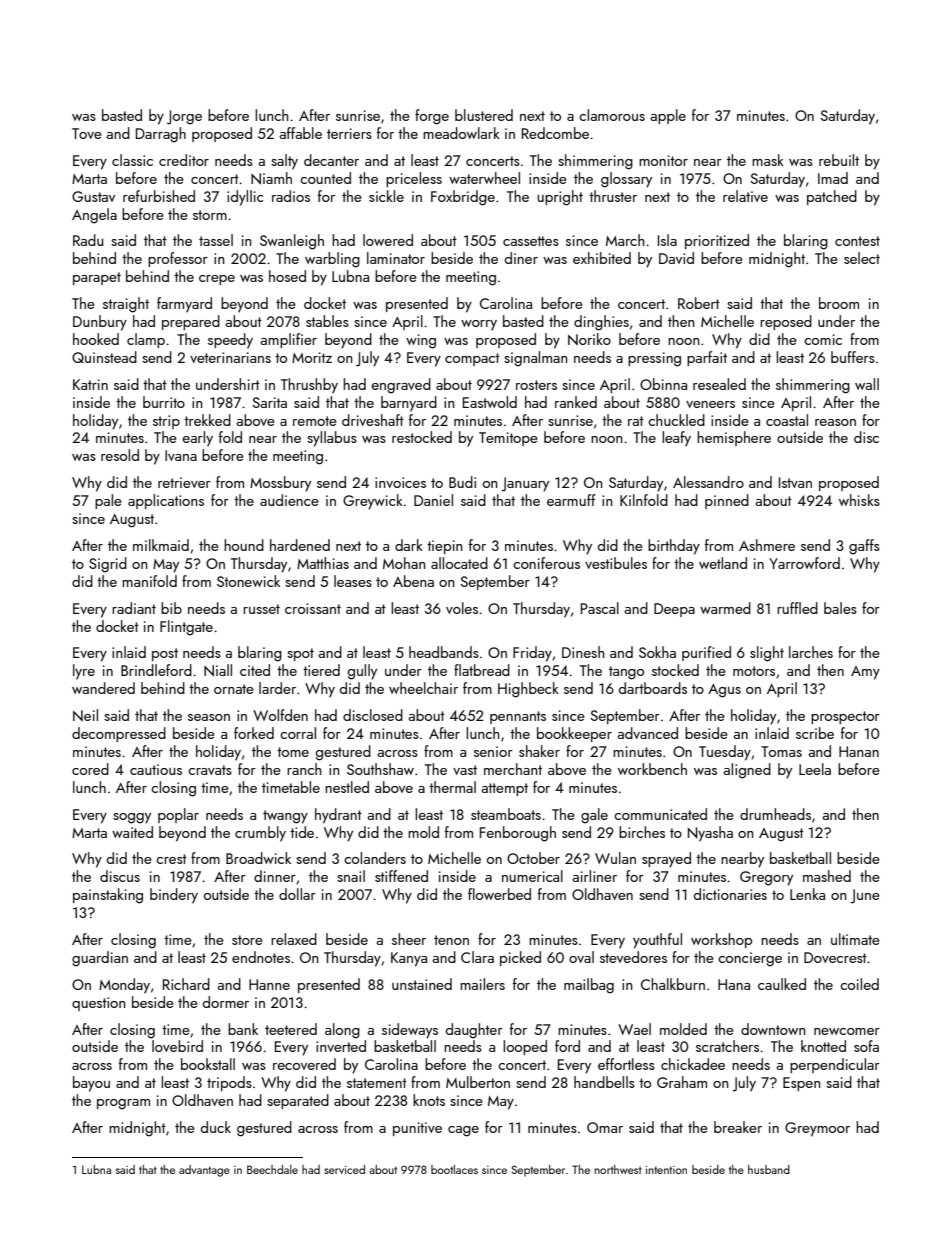 Image resolution: width=952 pixels, height=1233 pixels. Describe the element at coordinates (184, 117) in the document. I see `Jorge` at that location.
